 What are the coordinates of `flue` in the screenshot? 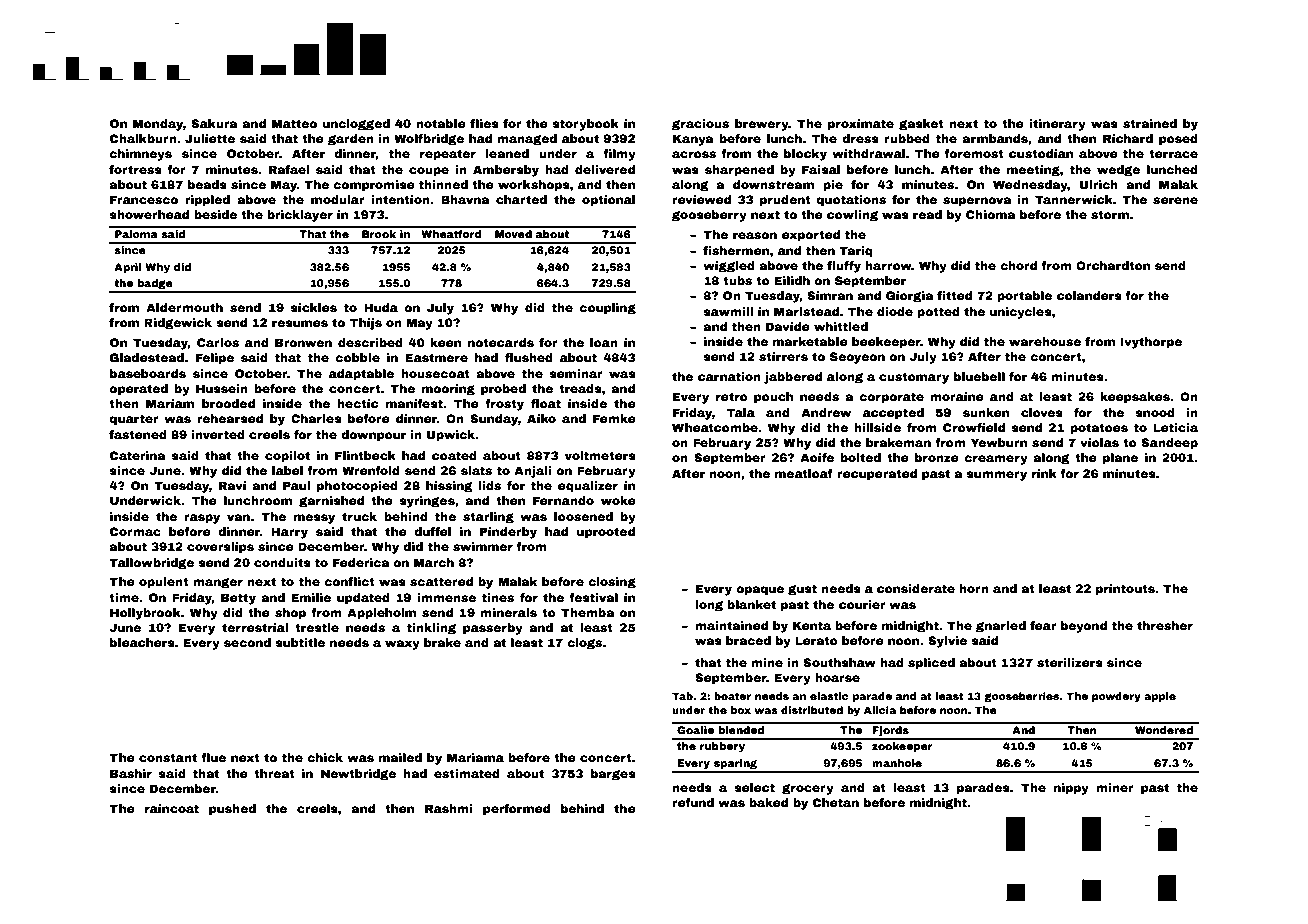 It's located at (213, 757).
